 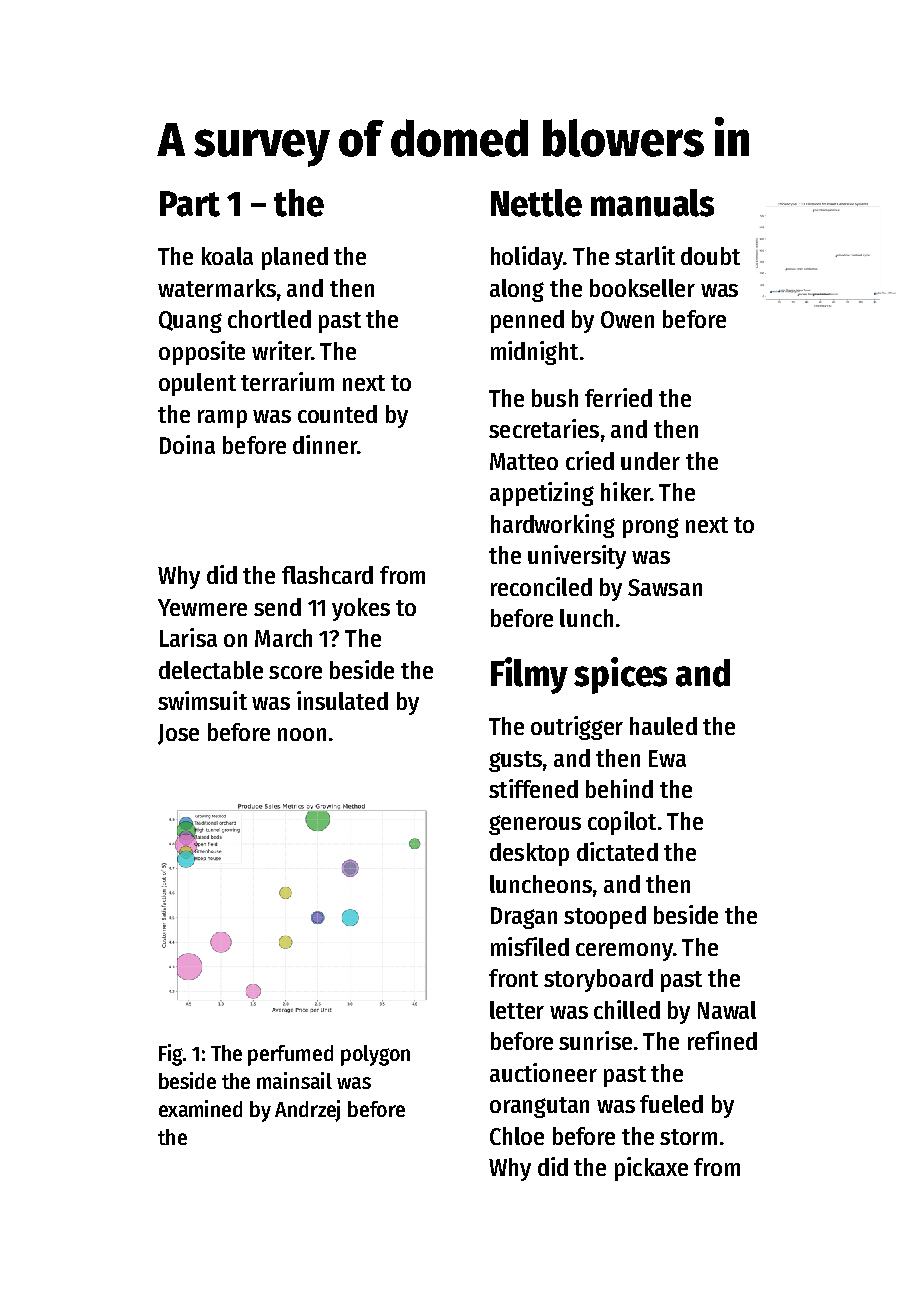 I want to click on perfumed, so click(x=290, y=1055).
